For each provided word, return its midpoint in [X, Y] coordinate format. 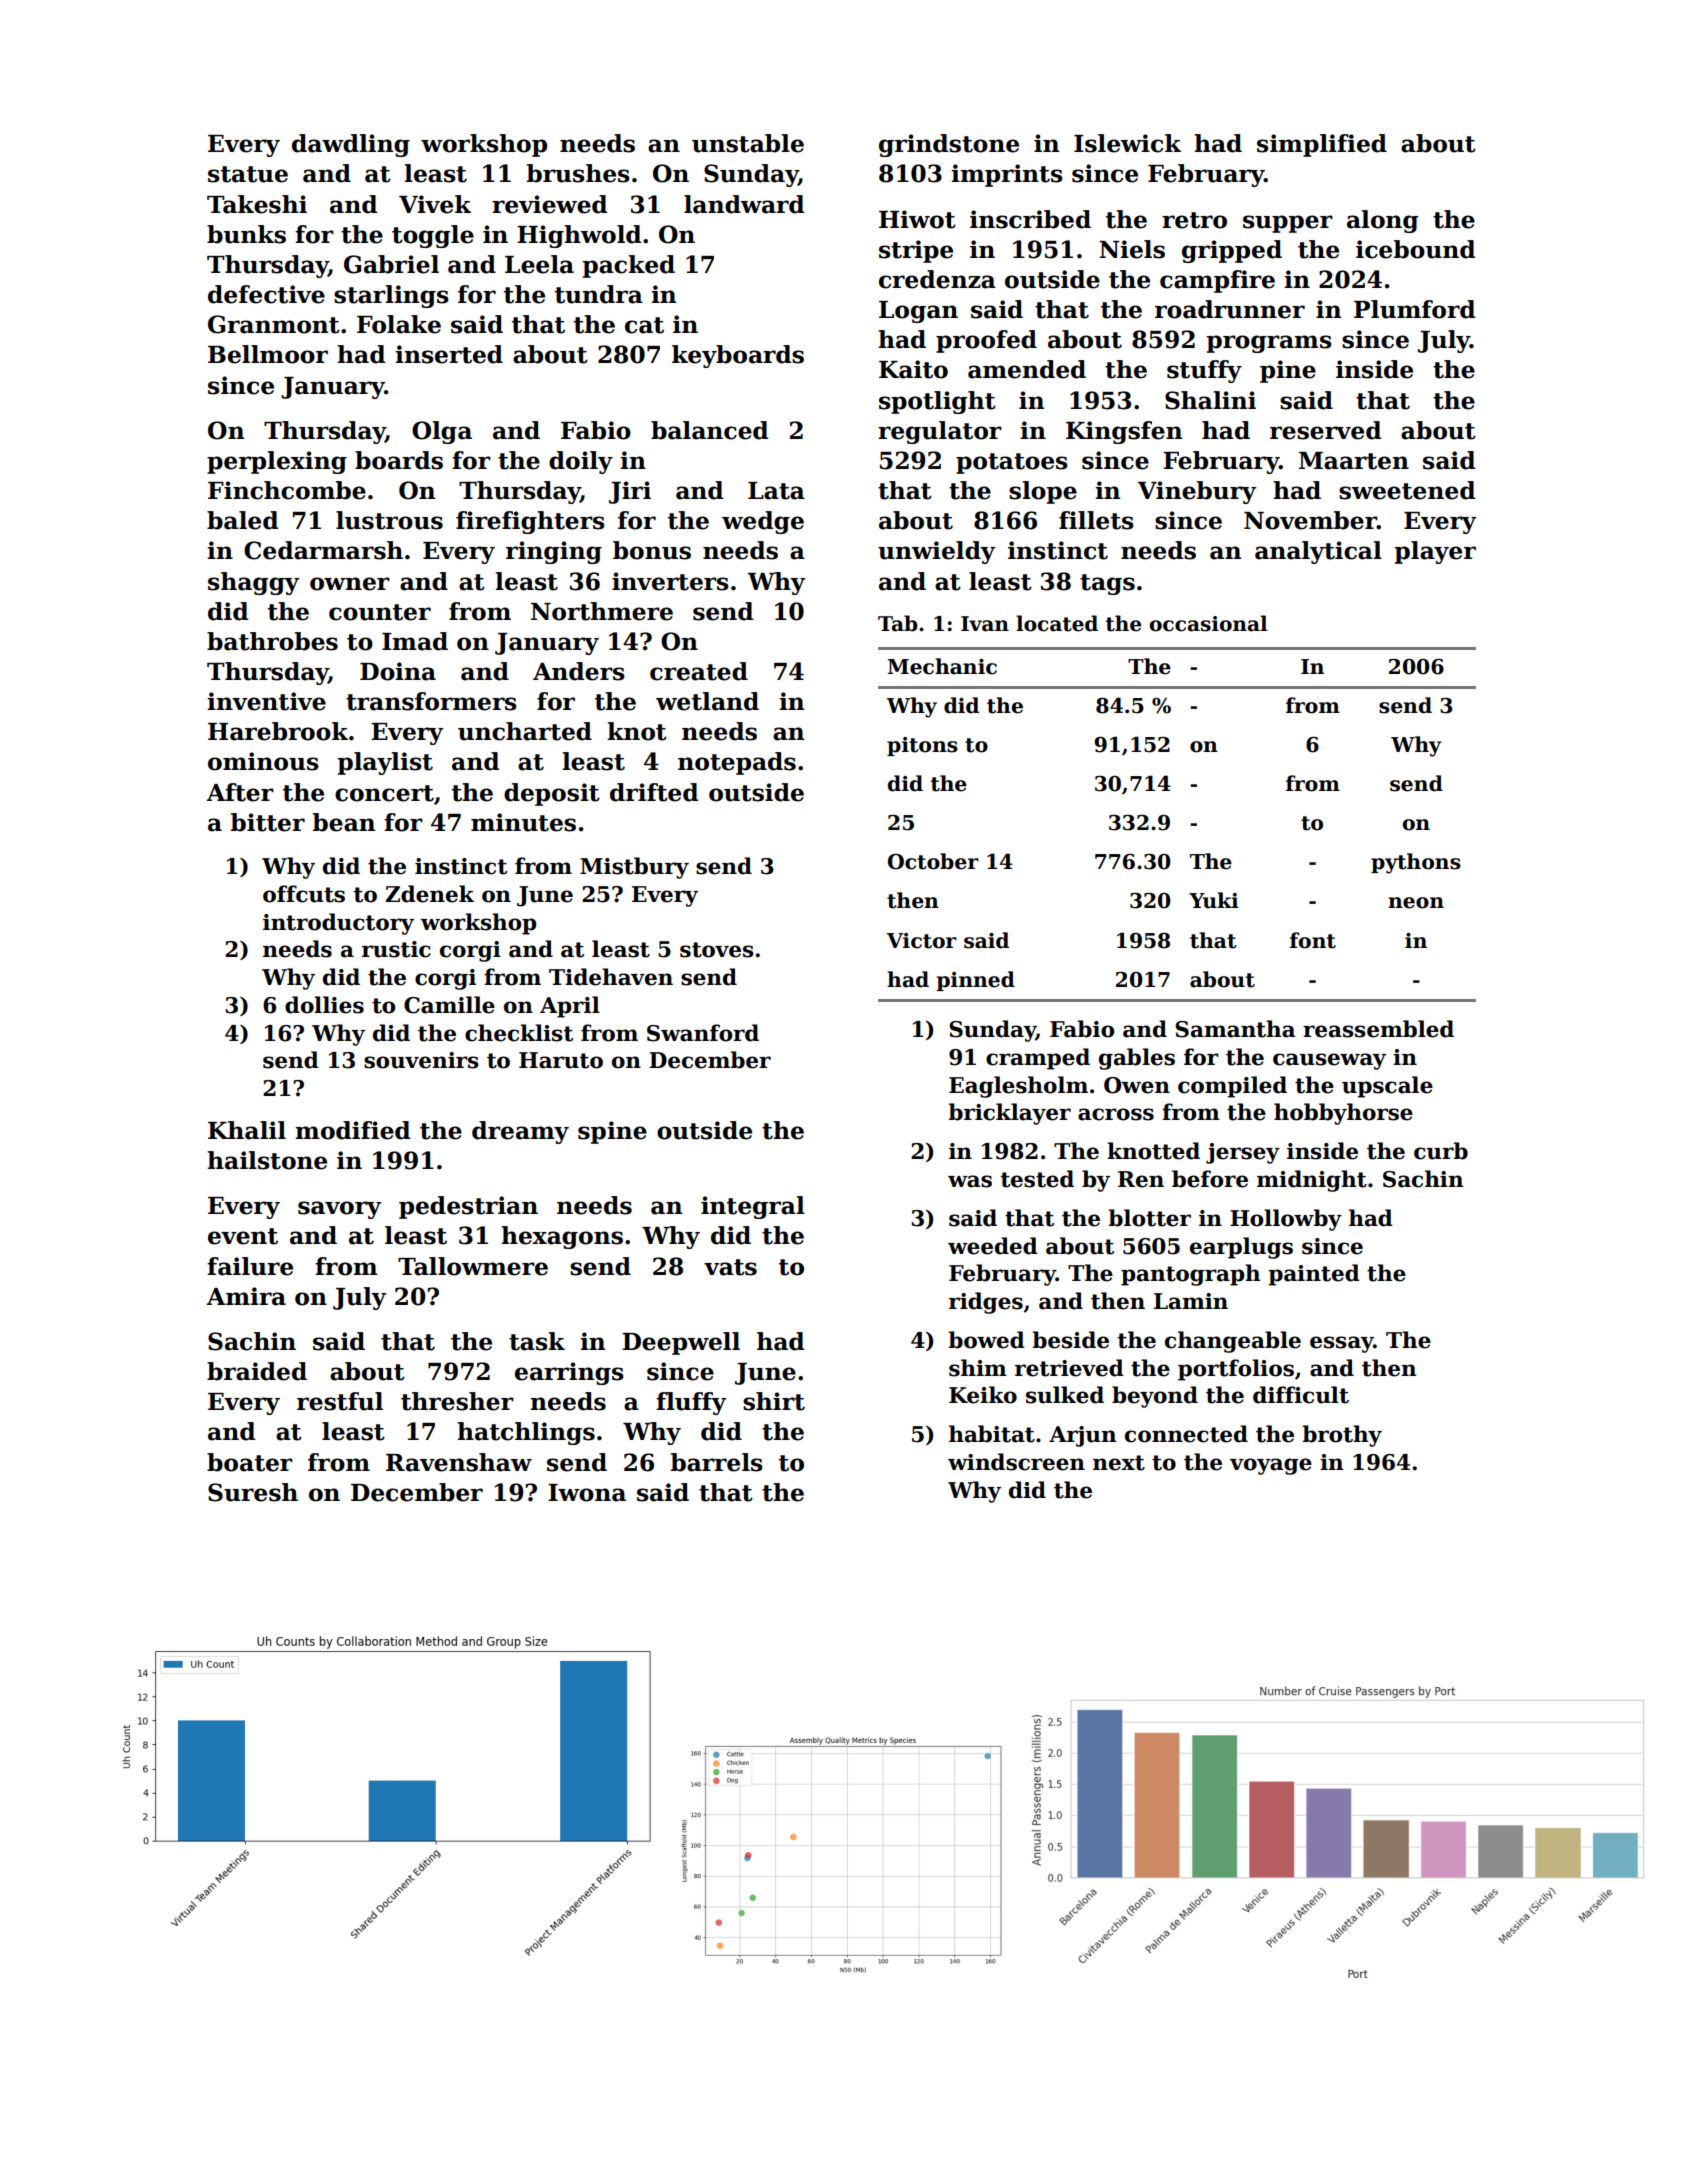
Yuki [1214, 900]
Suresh [253, 1492]
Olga [442, 432]
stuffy [1204, 371]
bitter [268, 822]
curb [1441, 1151]
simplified [1322, 145]
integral [753, 1207]
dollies [324, 1005]
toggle [433, 236]
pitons [922, 746]
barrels [717, 1462]
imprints [1007, 175]
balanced [709, 430]
